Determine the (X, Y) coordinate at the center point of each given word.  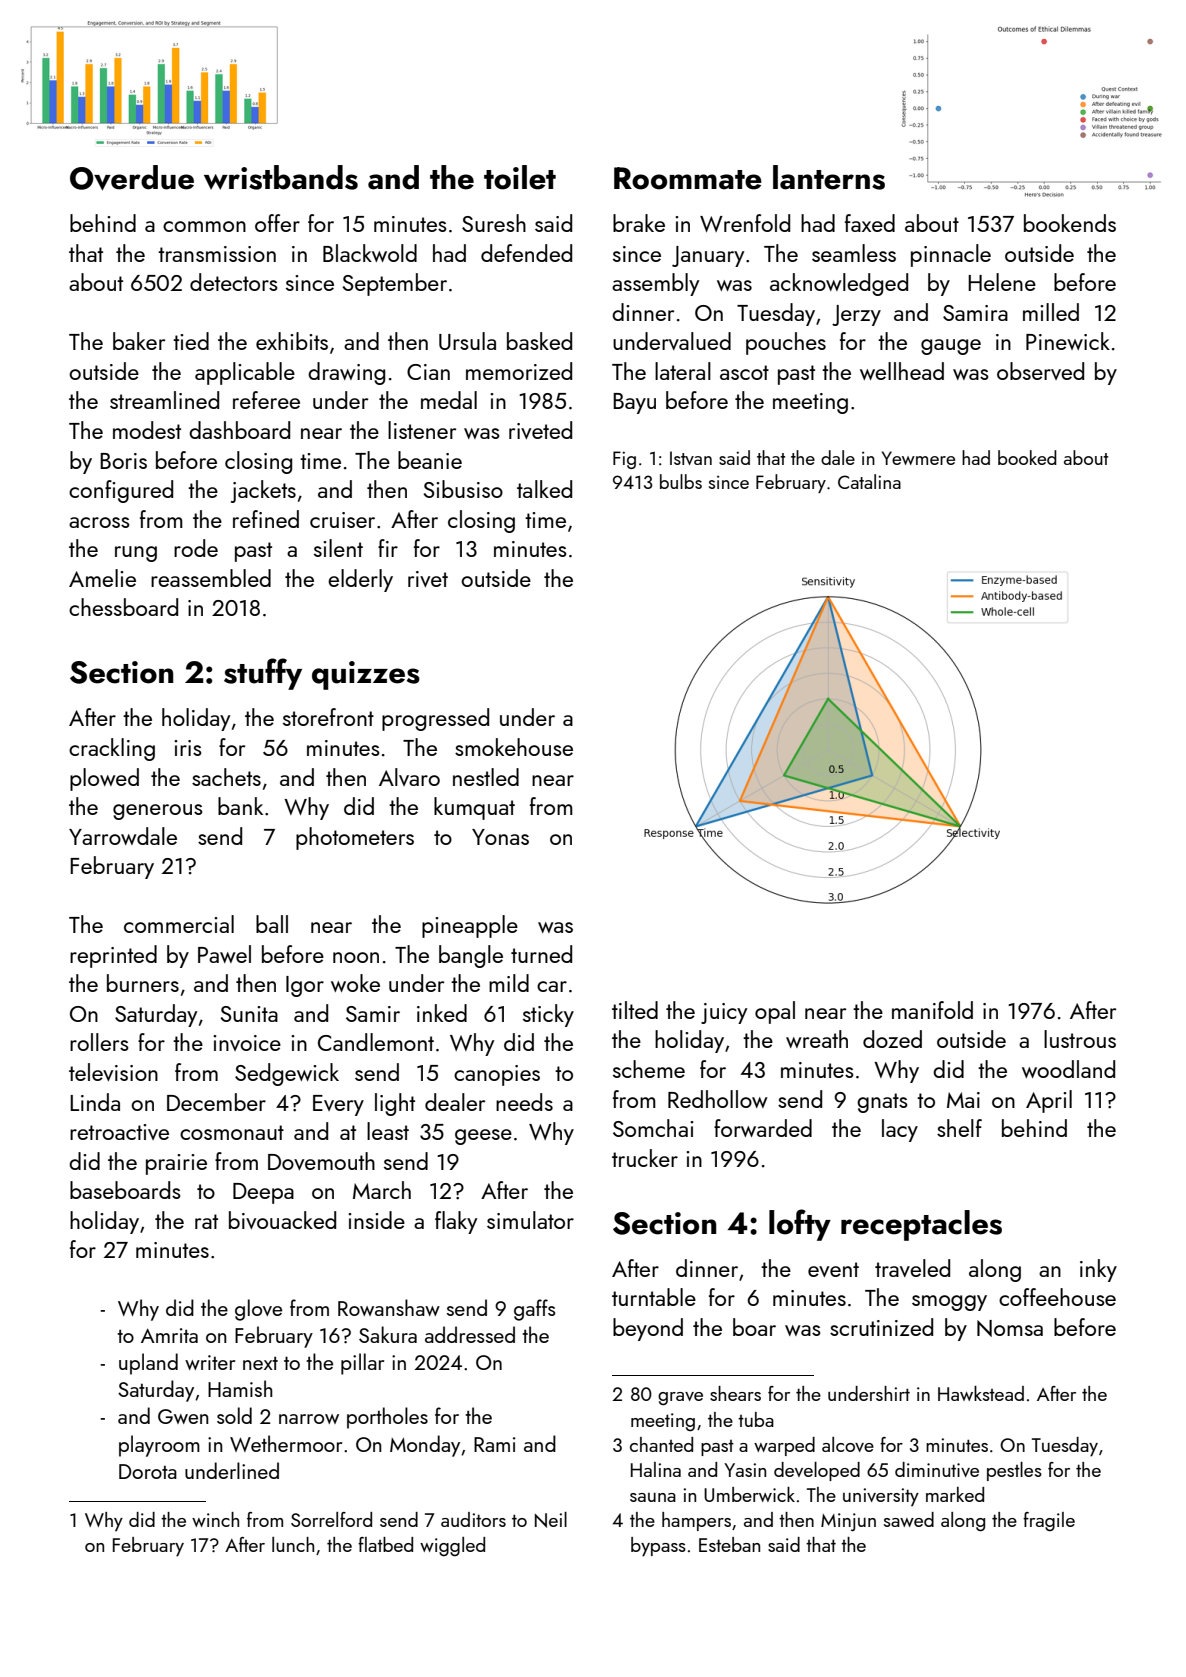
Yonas (500, 837)
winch (215, 1519)
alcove (848, 1444)
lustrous (1080, 1039)
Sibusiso (463, 489)
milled (1051, 312)
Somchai (653, 1128)
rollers (99, 1042)
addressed (470, 1334)
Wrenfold (745, 223)
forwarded (763, 1128)
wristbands (281, 177)
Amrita (169, 1335)
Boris (123, 461)
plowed (104, 779)
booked (1027, 457)
